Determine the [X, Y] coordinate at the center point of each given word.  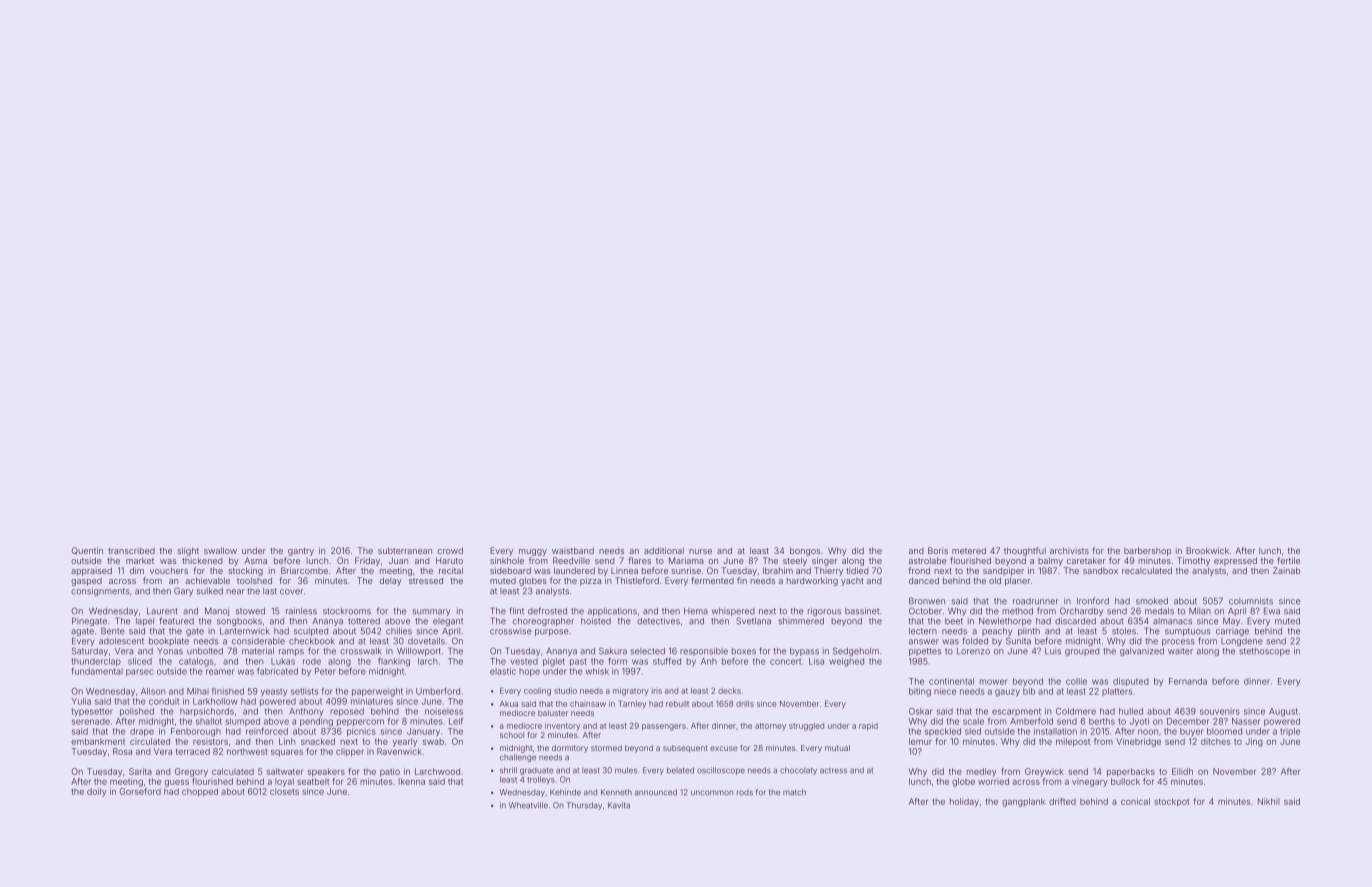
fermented [712, 580]
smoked [1152, 601]
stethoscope [1264, 652]
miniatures [372, 701]
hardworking [812, 581]
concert [785, 662]
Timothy [1193, 561]
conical [1135, 801]
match [794, 792]
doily [96, 792]
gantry [301, 552]
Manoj [217, 612]
